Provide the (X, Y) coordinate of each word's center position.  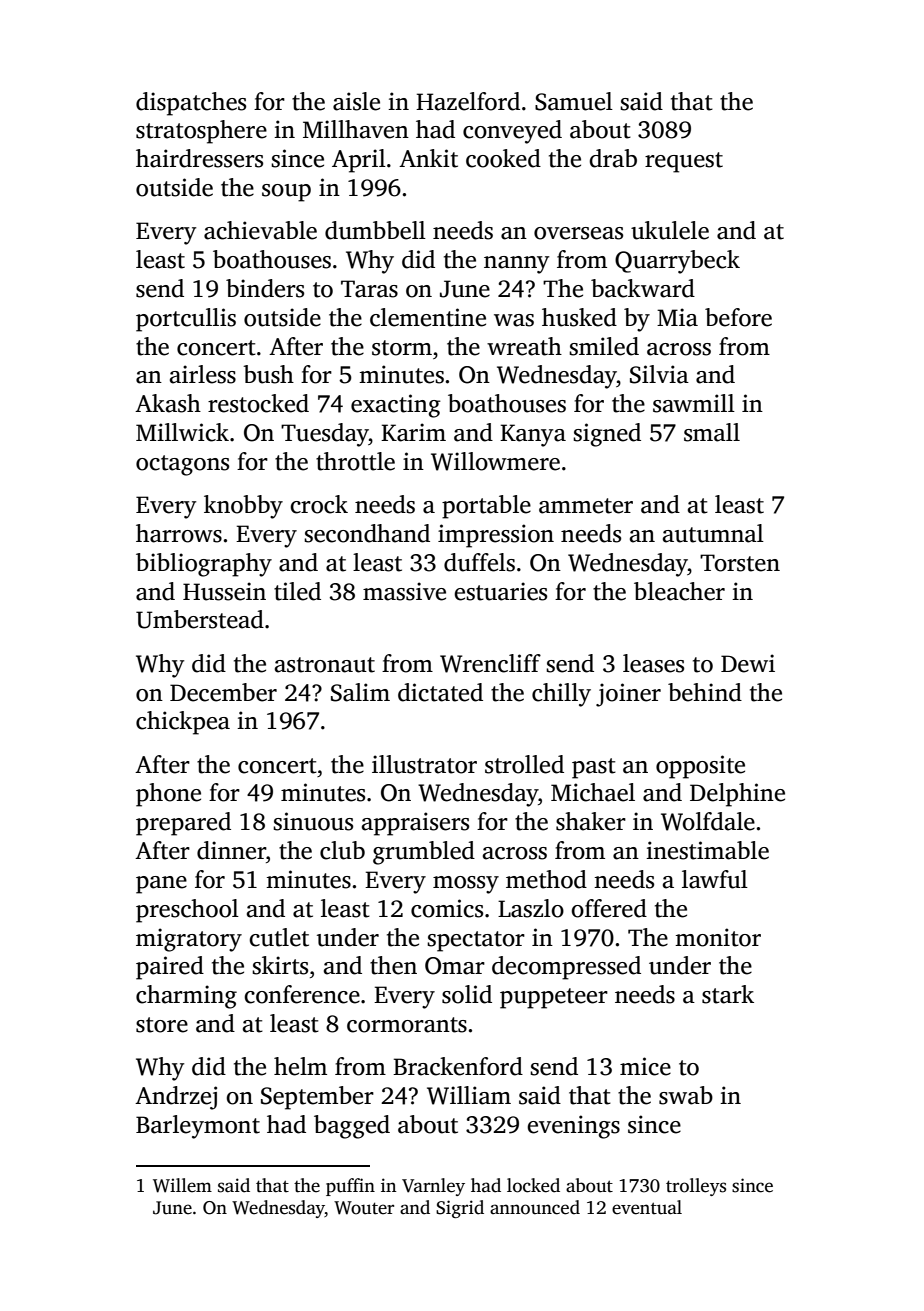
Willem (182, 1185)
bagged (352, 1127)
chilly (561, 695)
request (684, 162)
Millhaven (356, 129)
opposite (700, 767)
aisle (356, 101)
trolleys (696, 1187)
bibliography (204, 565)
